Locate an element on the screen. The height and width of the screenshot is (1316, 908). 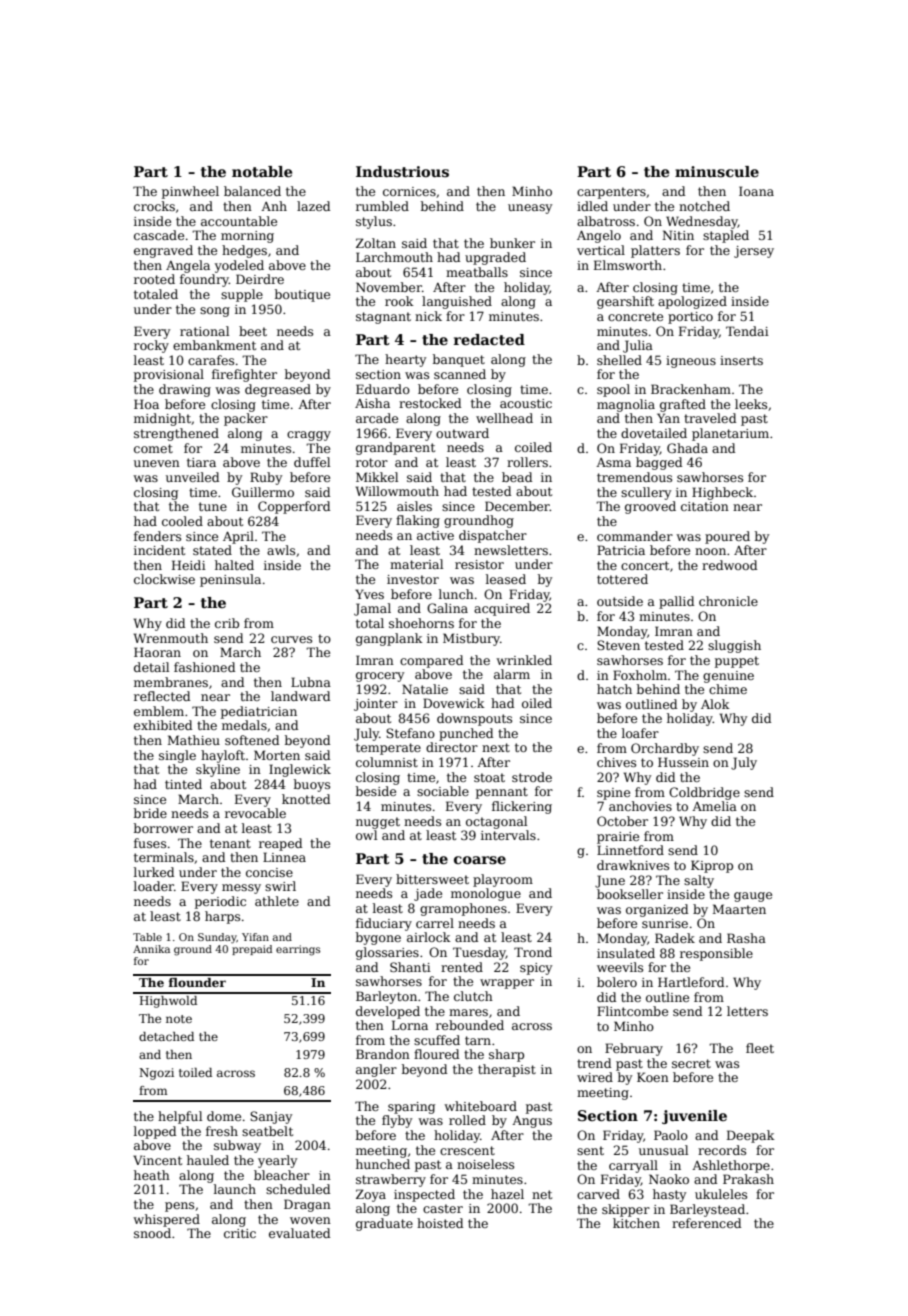
firefighter is located at coordinates (244, 375).
